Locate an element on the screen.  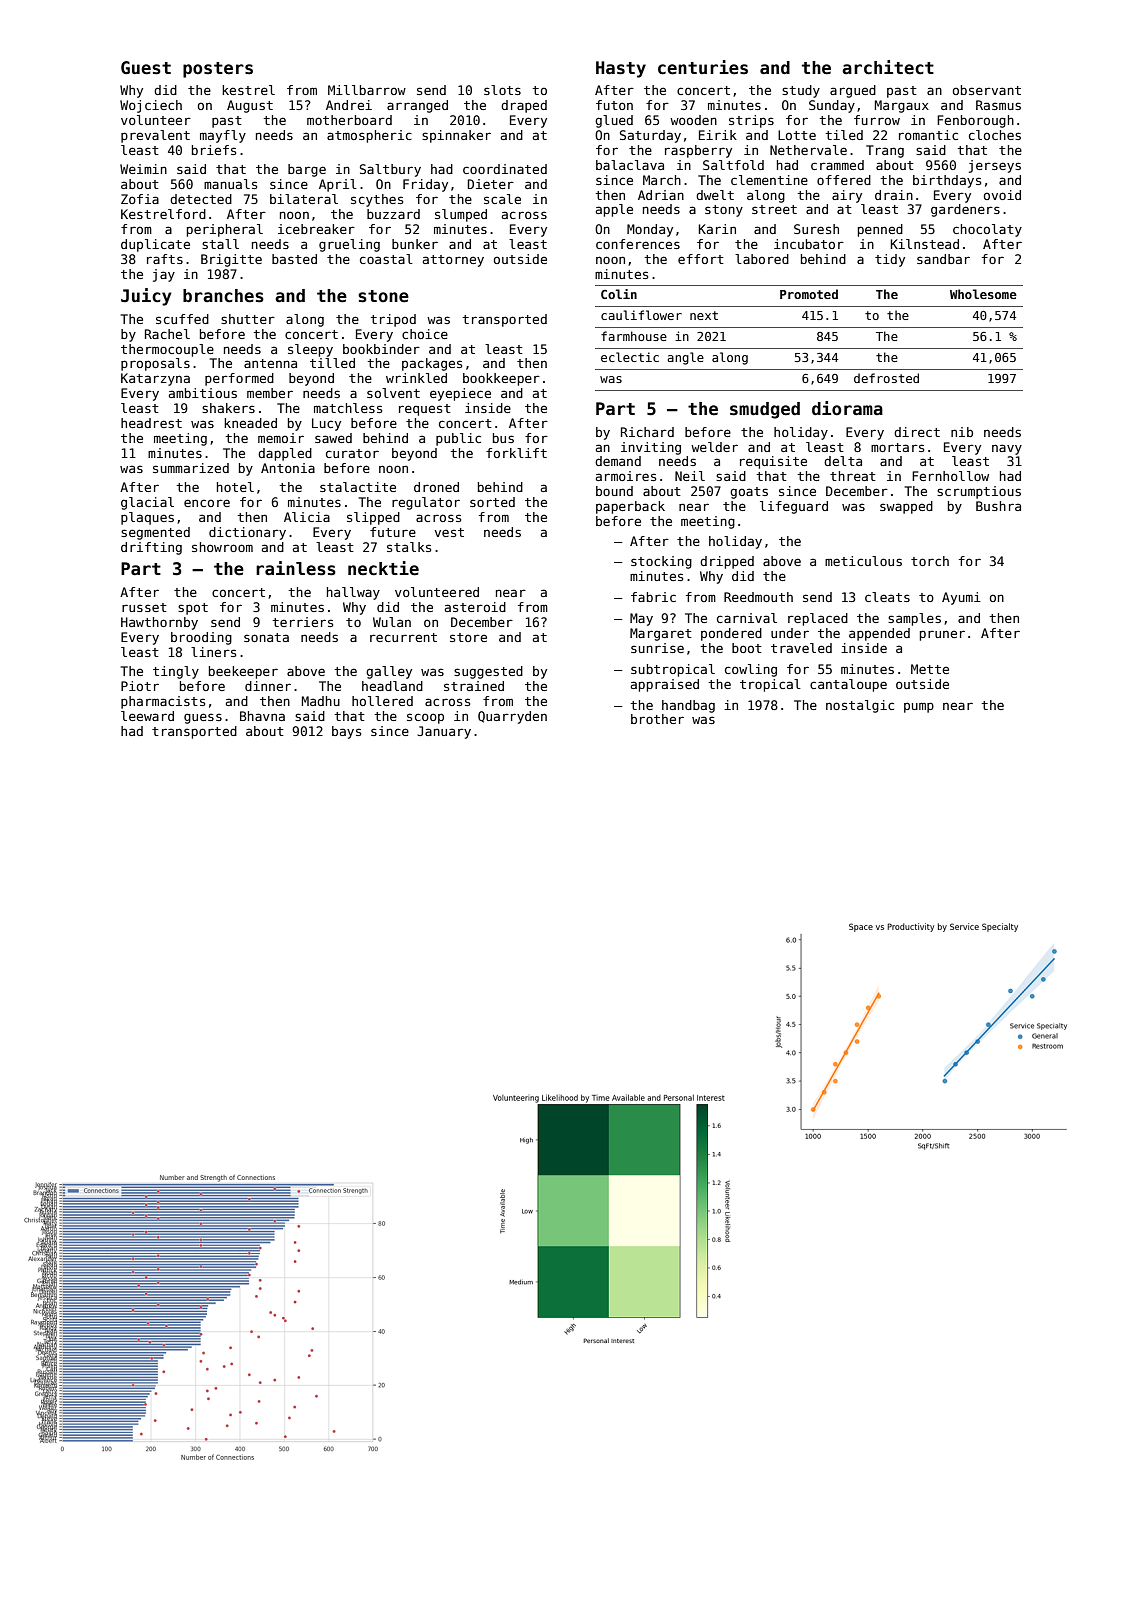
architect is located at coordinates (888, 67).
